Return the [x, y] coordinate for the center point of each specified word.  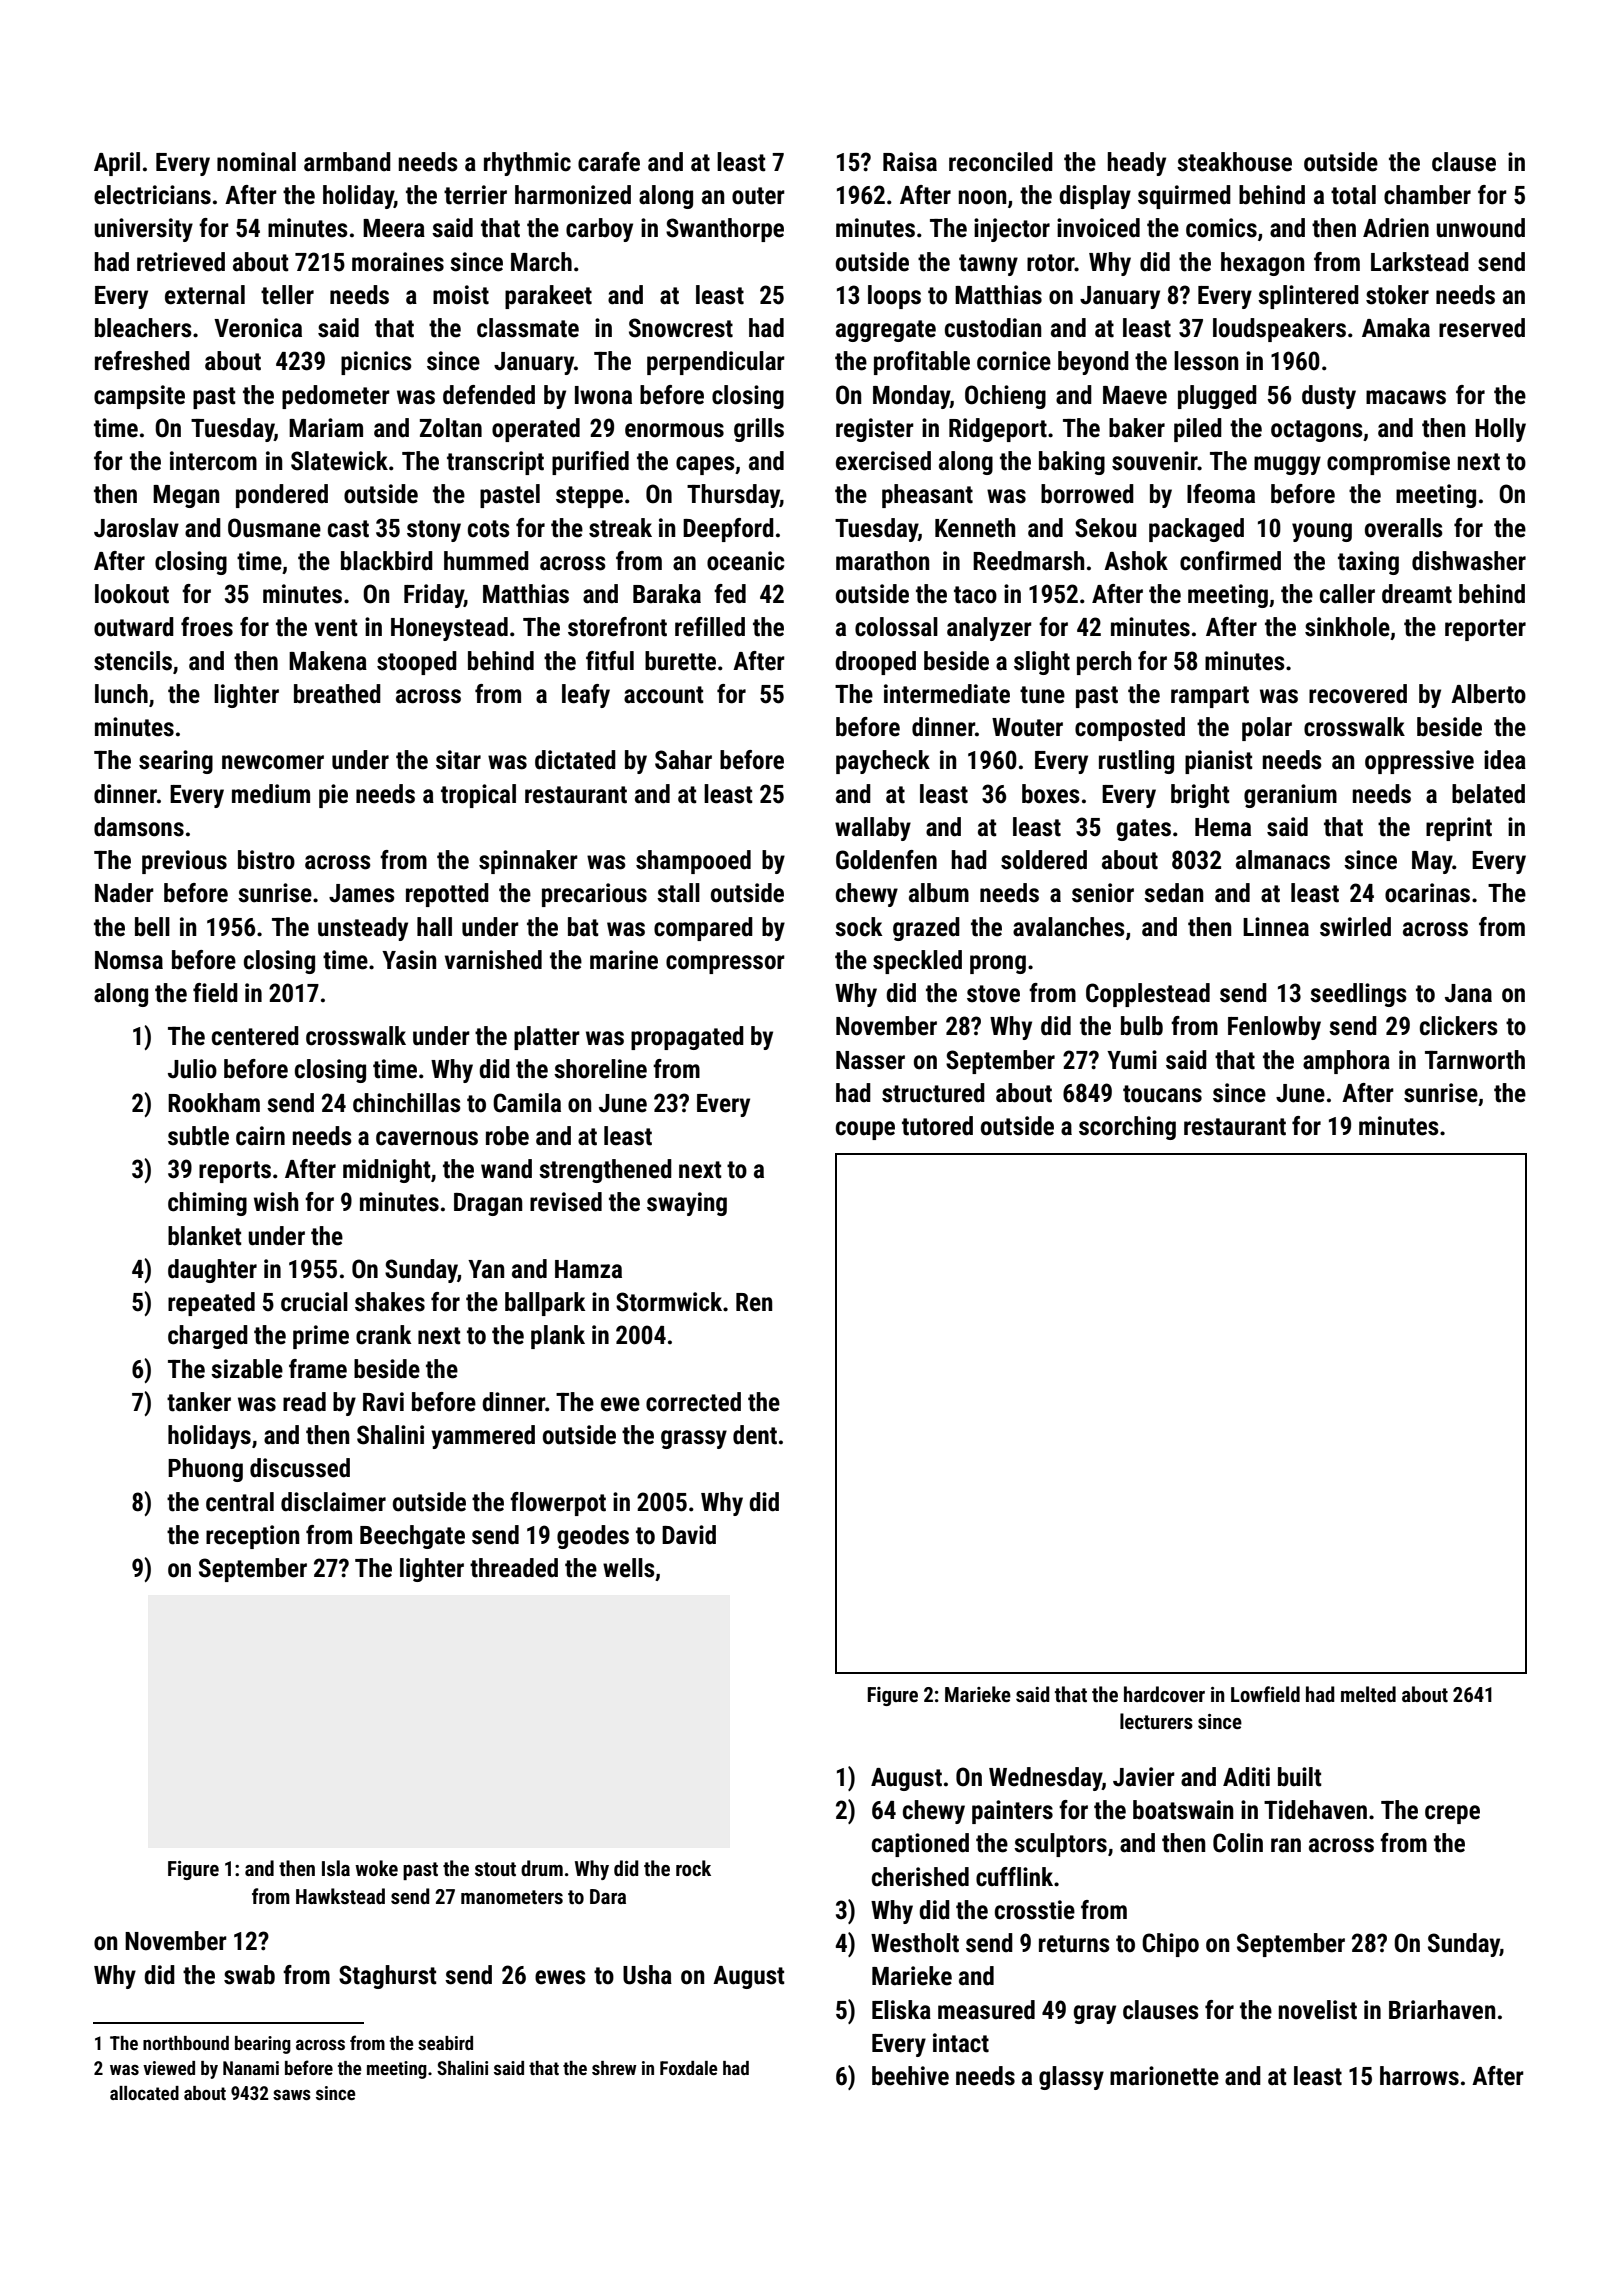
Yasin [409, 960]
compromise [1388, 463]
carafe [609, 162]
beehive [910, 2076]
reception [252, 1537]
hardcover [1164, 1694]
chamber [1427, 195]
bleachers [143, 328]
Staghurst [388, 1977]
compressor [725, 964]
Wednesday [1045, 1779]
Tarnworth [1475, 1060]
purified [590, 463]
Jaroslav [136, 528]
